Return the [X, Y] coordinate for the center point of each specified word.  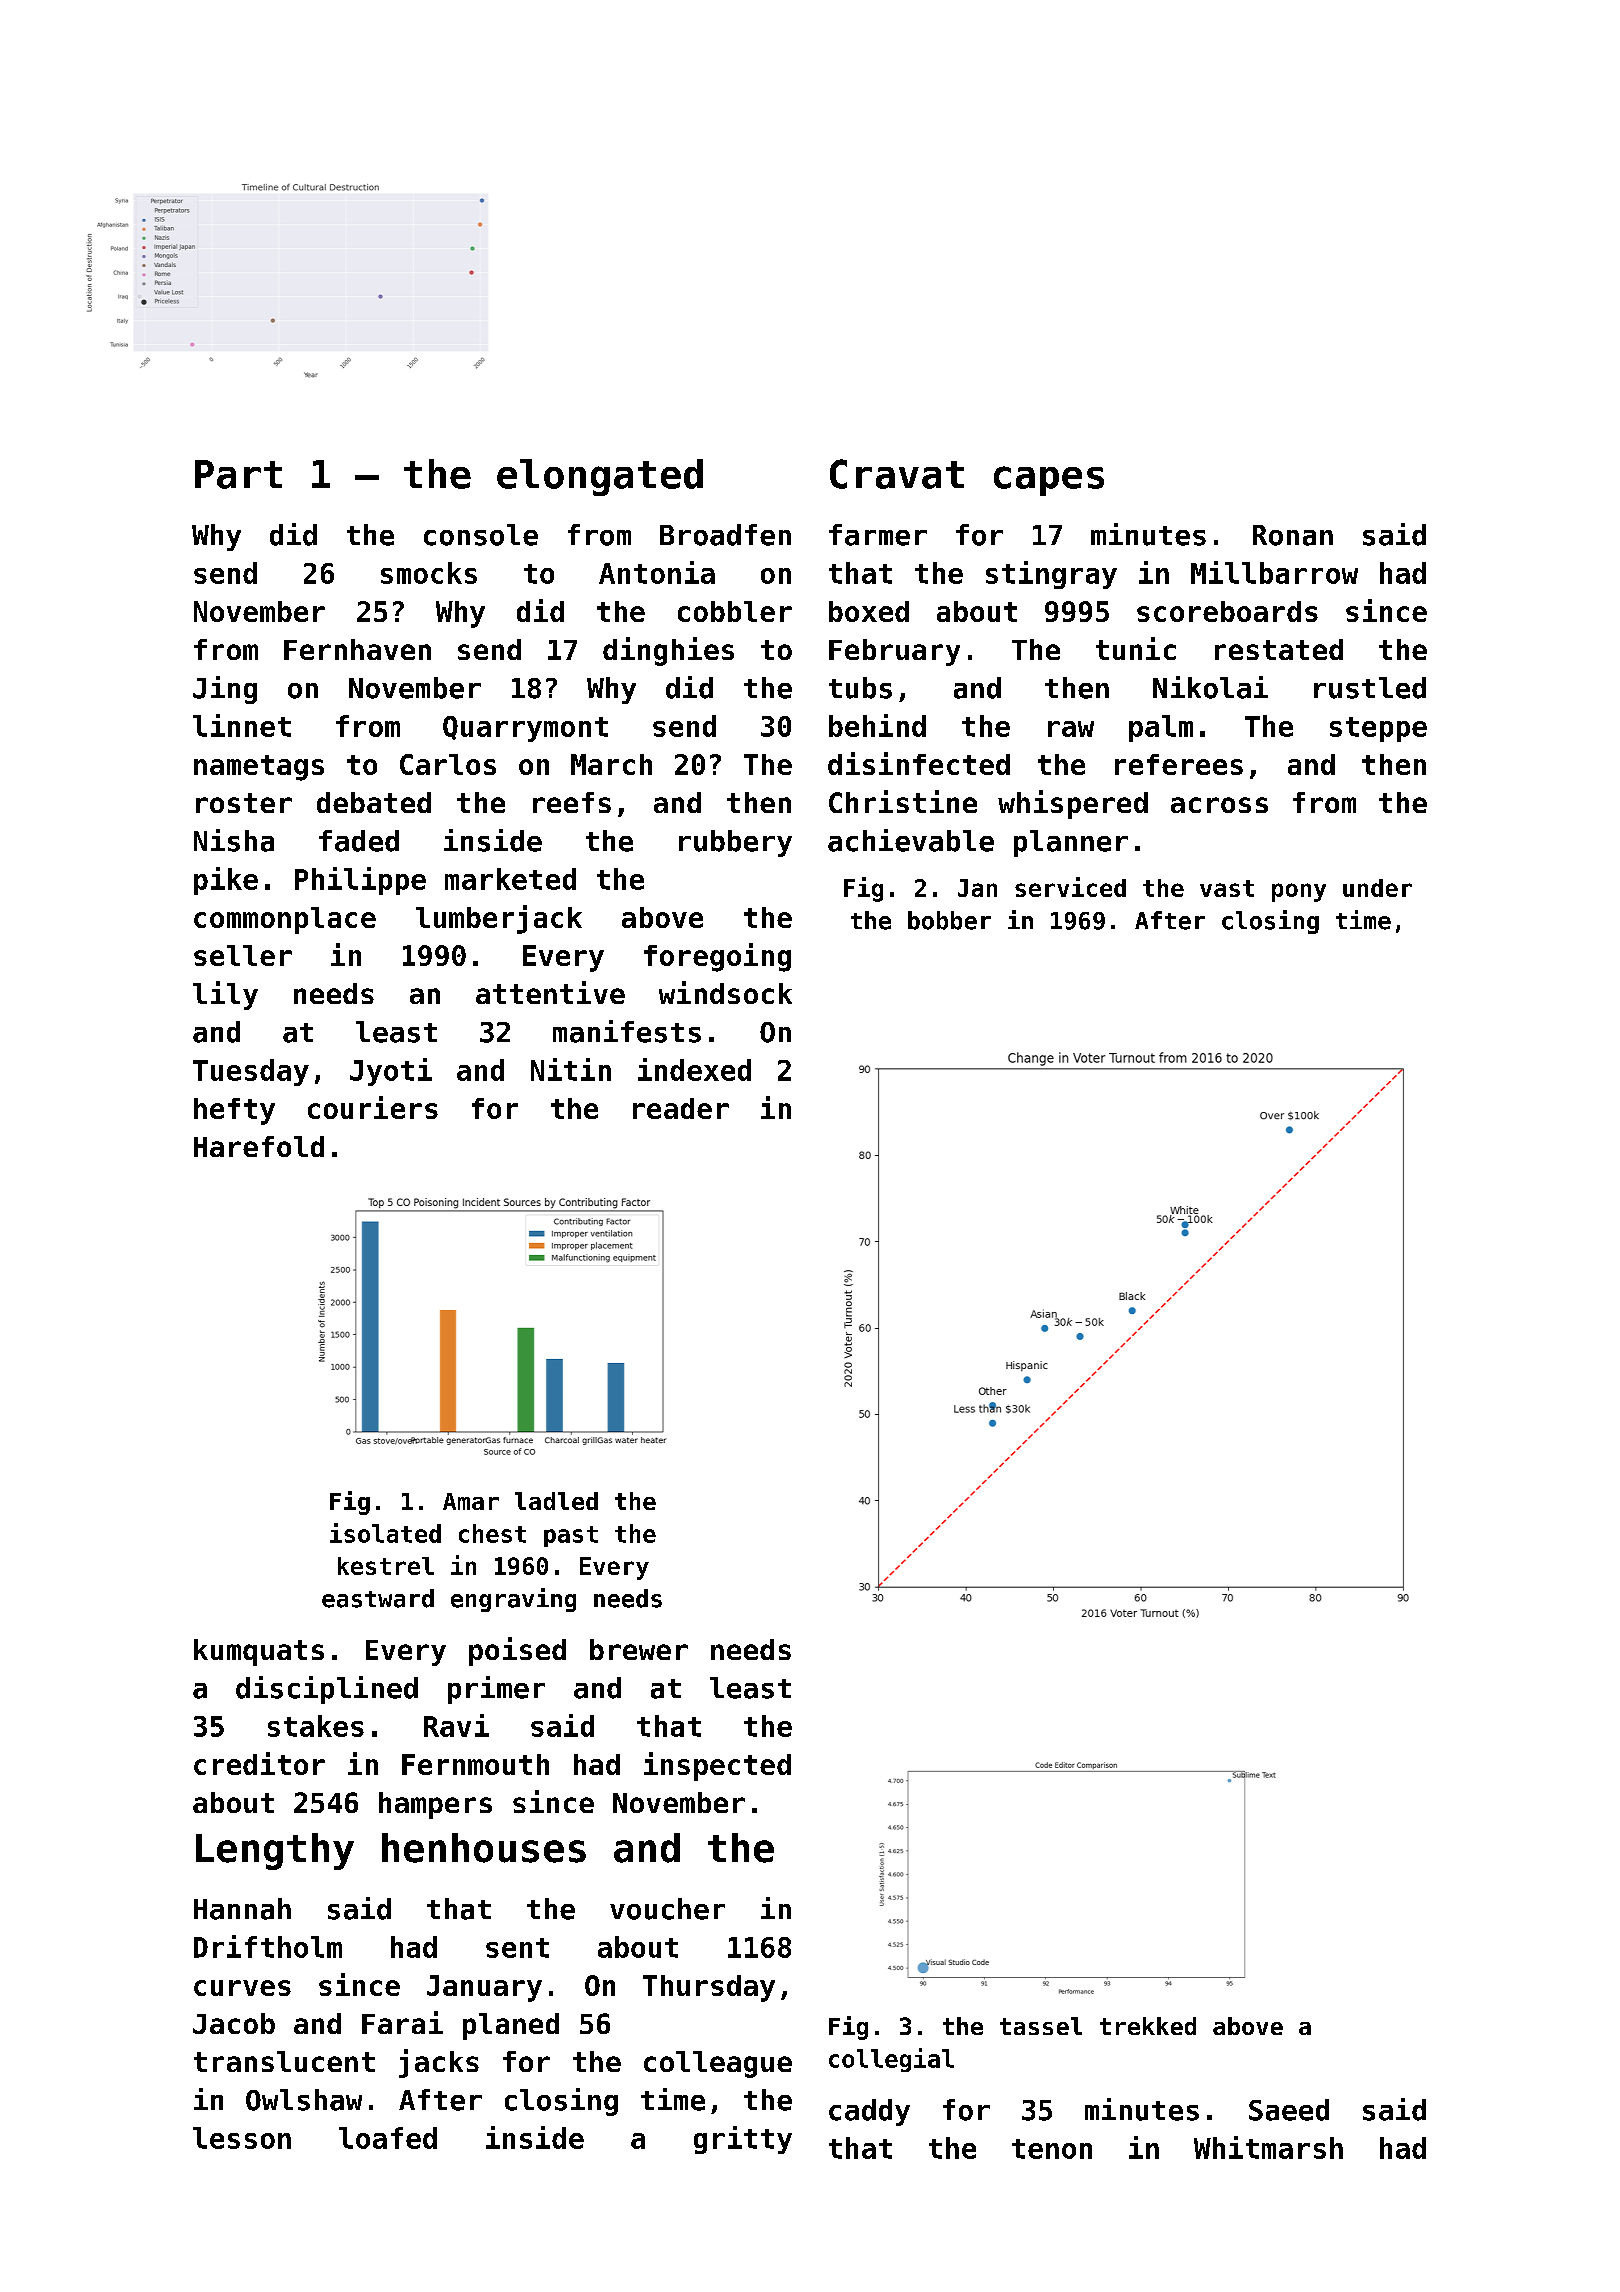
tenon [1052, 2149]
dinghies [668, 651]
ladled [556, 1501]
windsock [725, 992]
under [1377, 888]
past [571, 1536]
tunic [1136, 648]
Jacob [234, 2023]
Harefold [259, 1146]
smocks [429, 573]
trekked [1148, 2026]
